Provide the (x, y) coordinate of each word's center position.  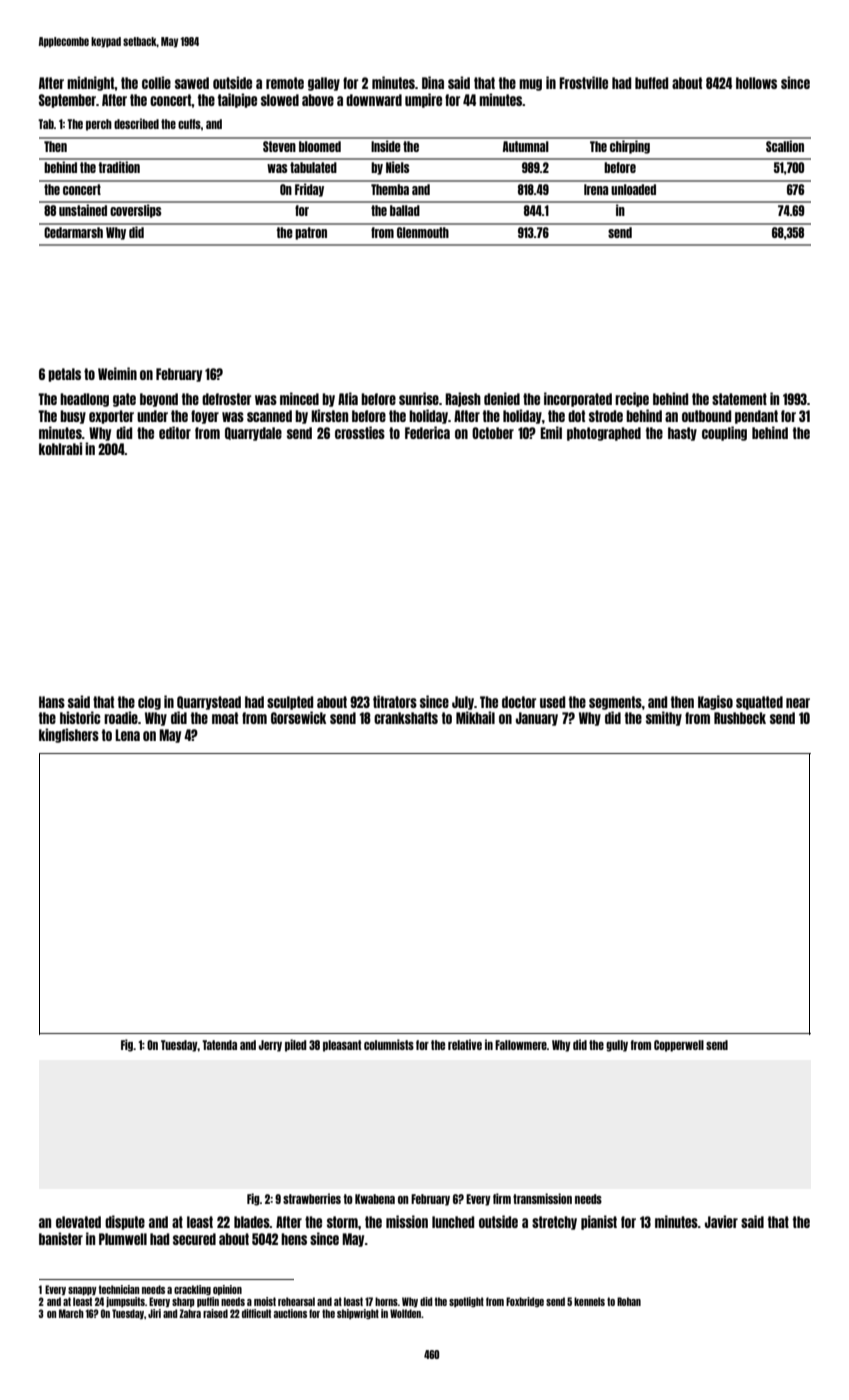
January (537, 719)
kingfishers (69, 735)
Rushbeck (740, 718)
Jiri (154, 1313)
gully (617, 1046)
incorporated (578, 399)
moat (225, 718)
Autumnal (526, 146)
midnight (90, 83)
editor (175, 432)
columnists (389, 1044)
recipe (632, 399)
